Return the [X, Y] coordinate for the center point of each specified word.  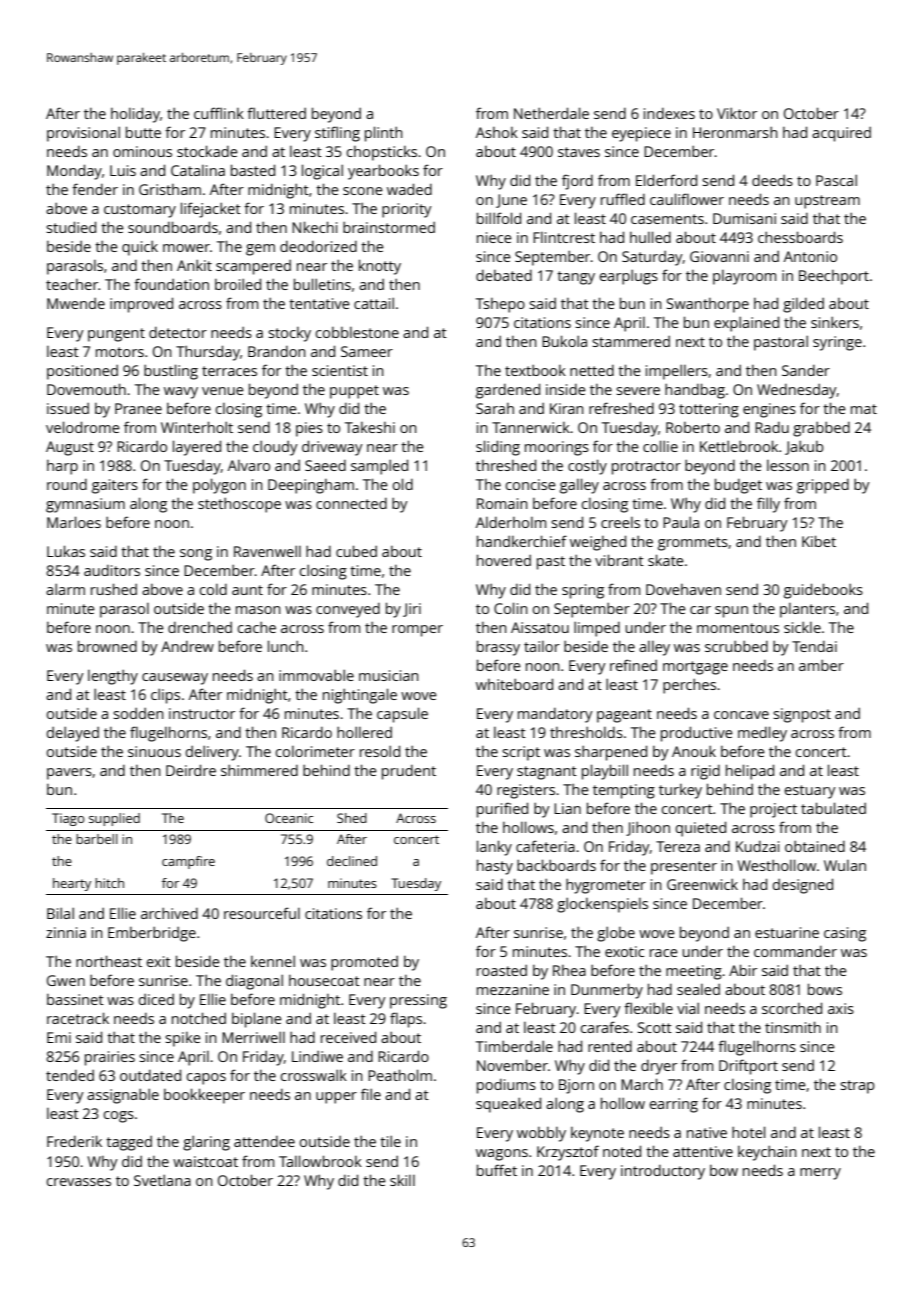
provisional [83, 134]
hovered [504, 560]
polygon [219, 486]
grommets [693, 544]
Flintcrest [564, 237]
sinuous [154, 751]
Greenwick [702, 884]
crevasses [78, 1182]
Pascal [836, 180]
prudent [409, 772]
